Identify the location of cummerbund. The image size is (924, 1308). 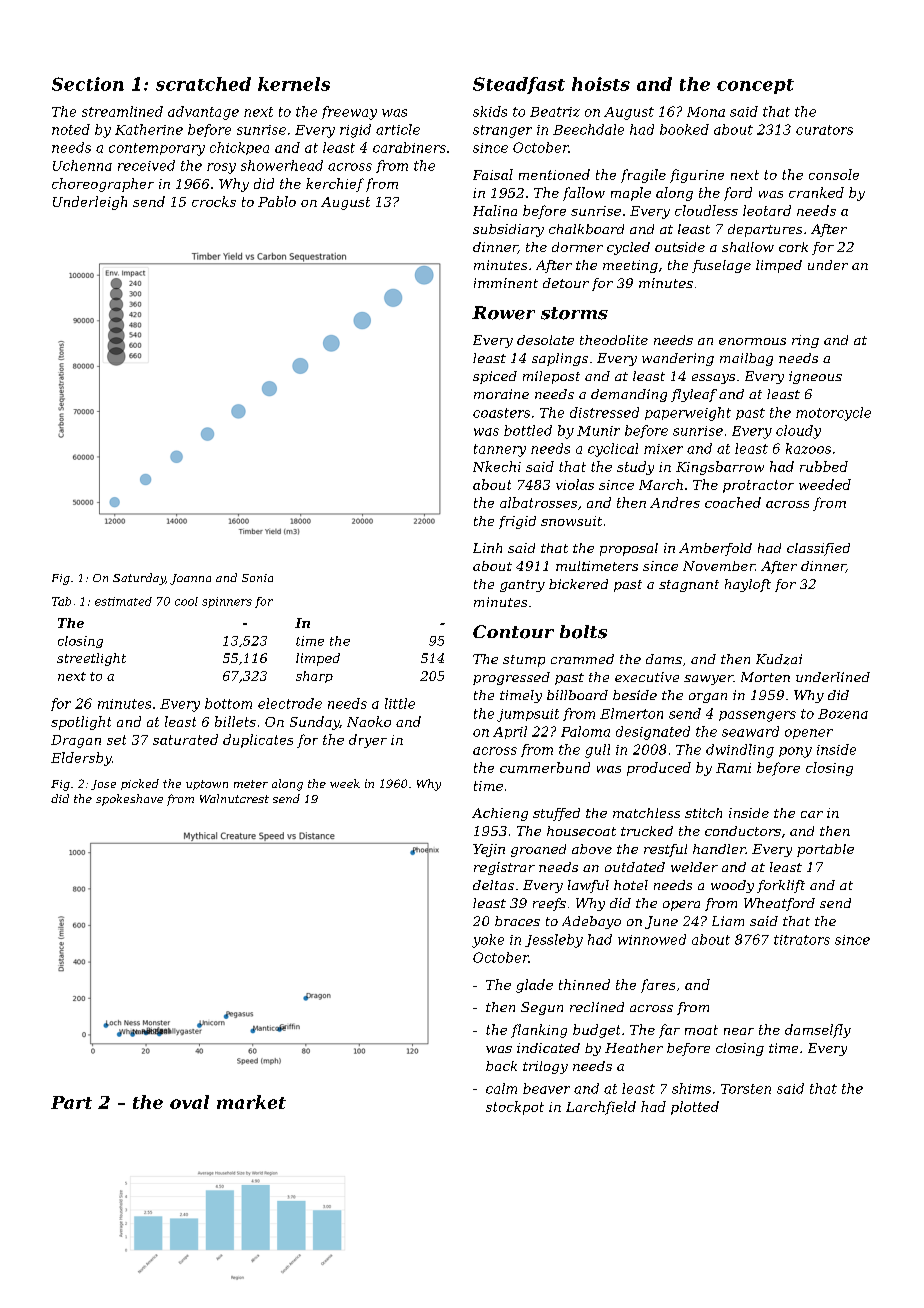
(545, 767).
